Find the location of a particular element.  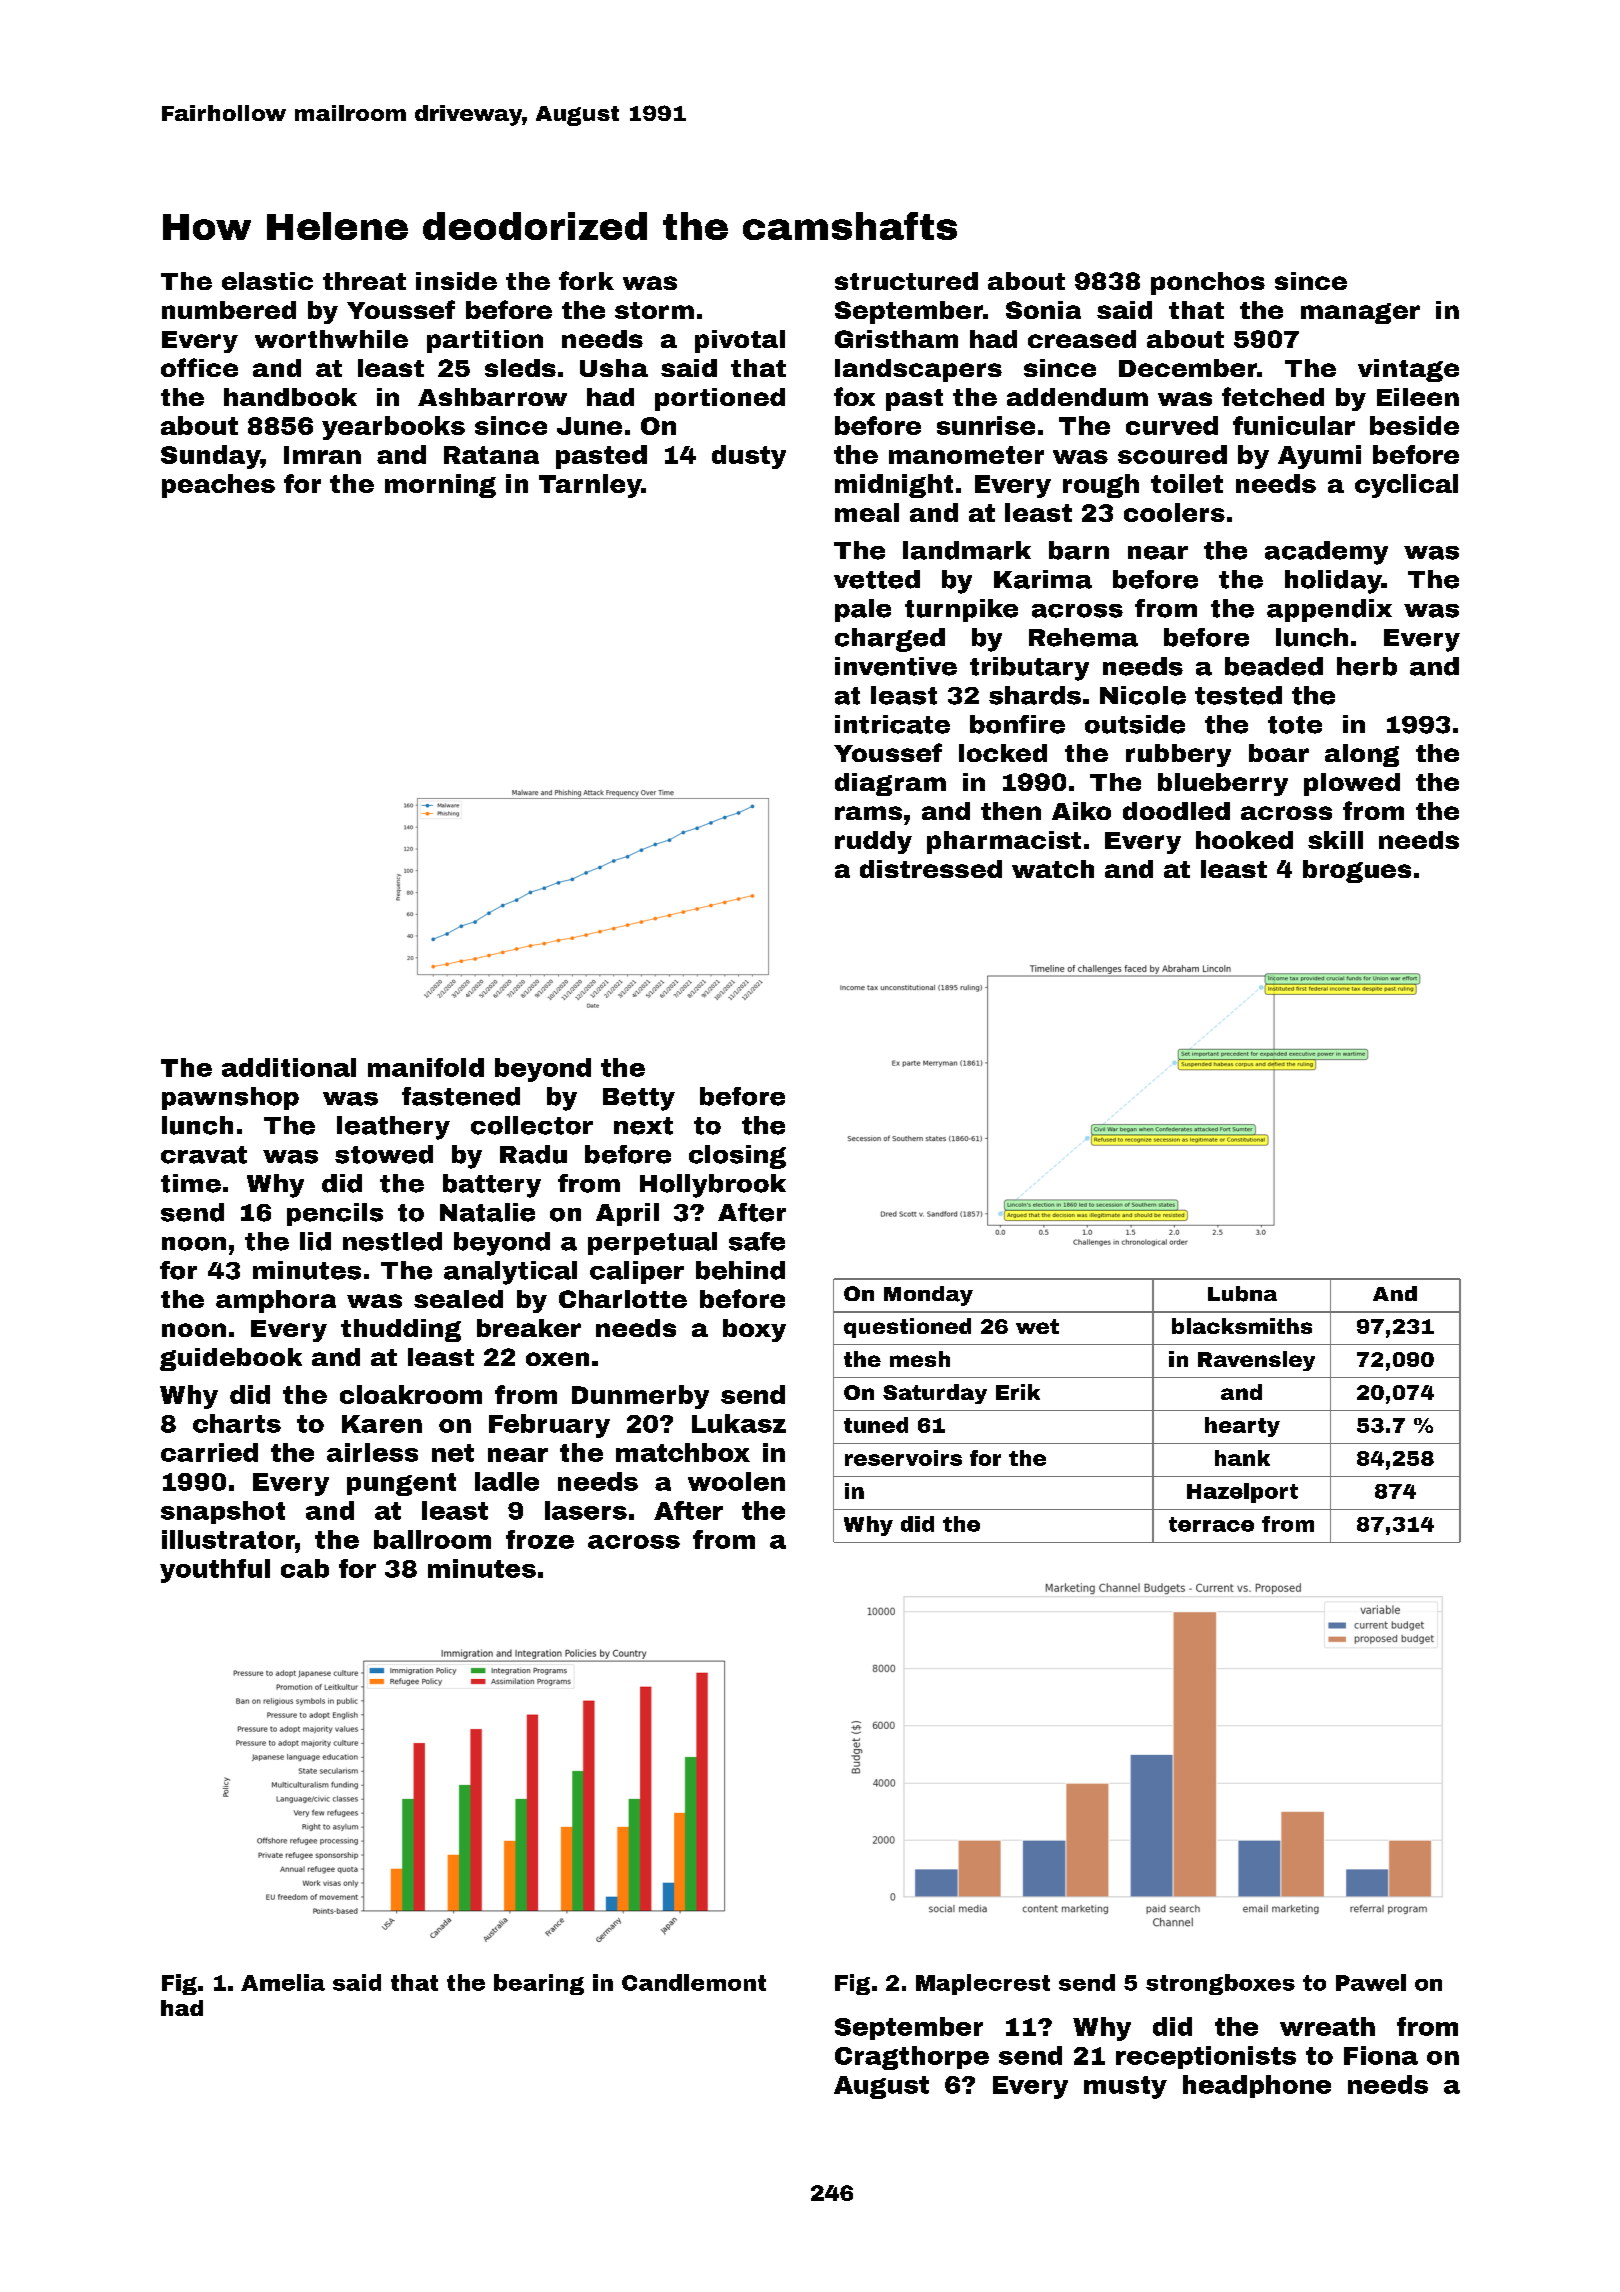

holiday is located at coordinates (1333, 582).
